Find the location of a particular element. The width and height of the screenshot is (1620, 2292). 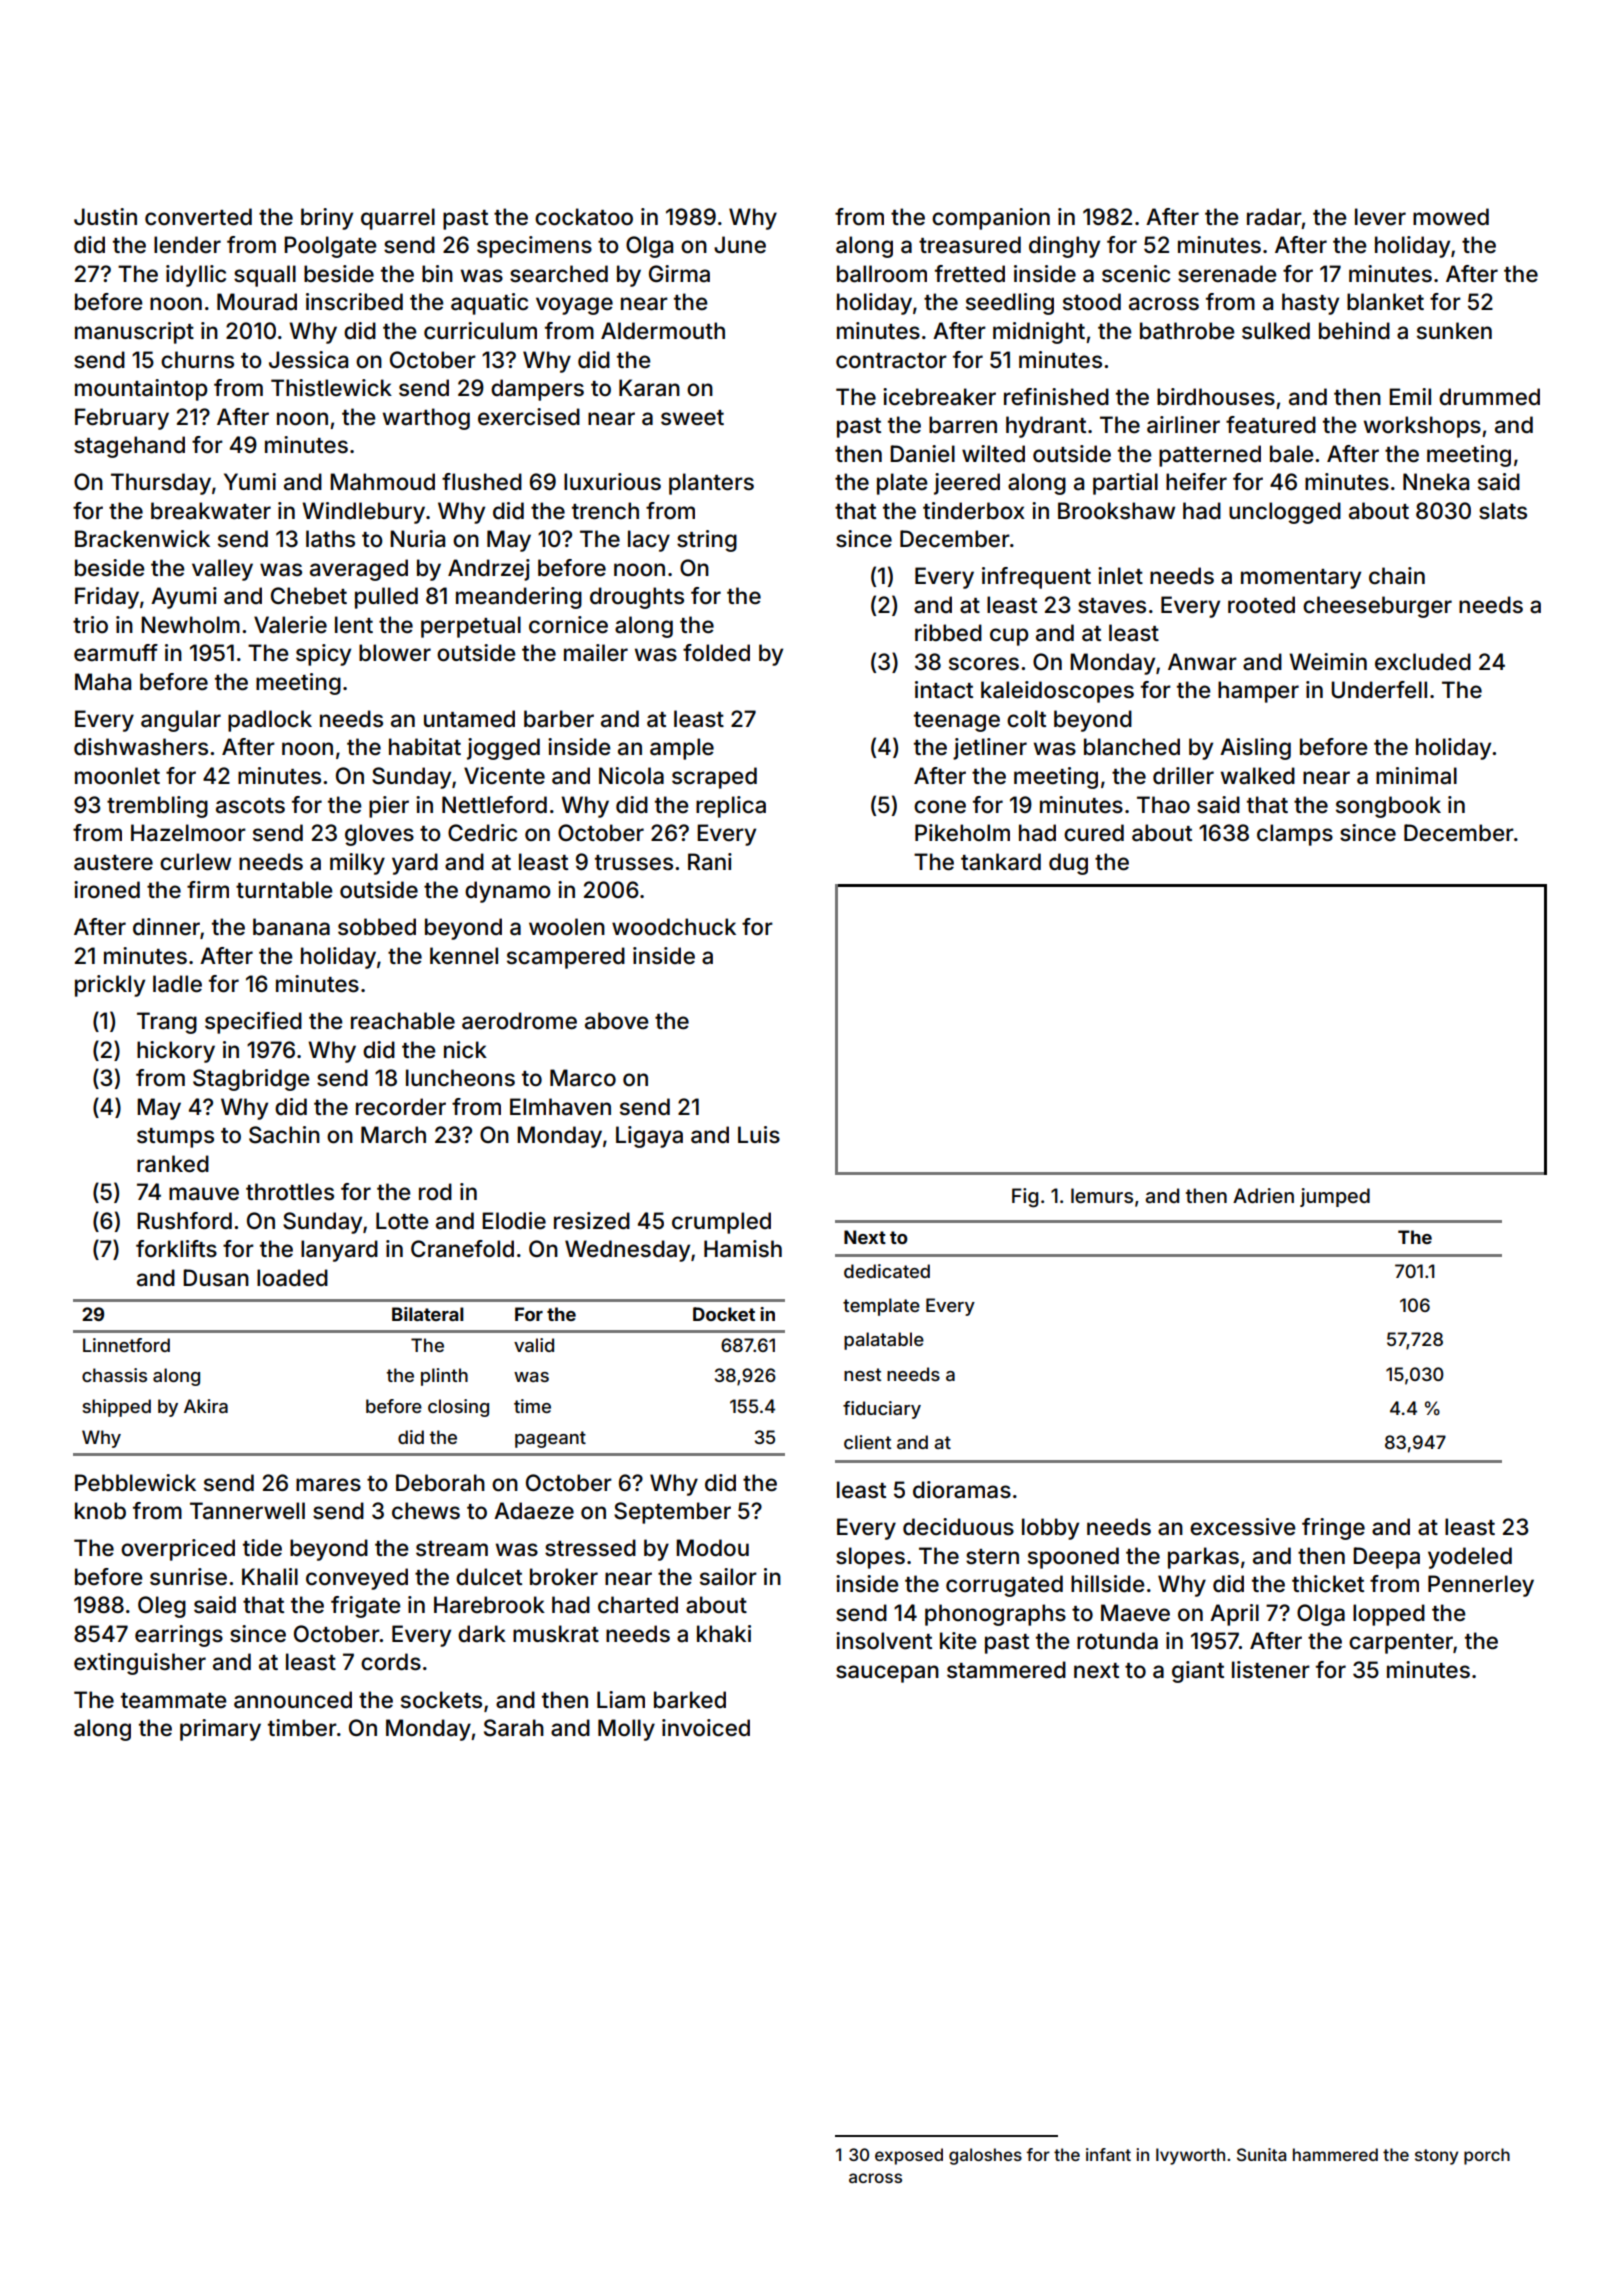

loaded is located at coordinates (292, 1278).
